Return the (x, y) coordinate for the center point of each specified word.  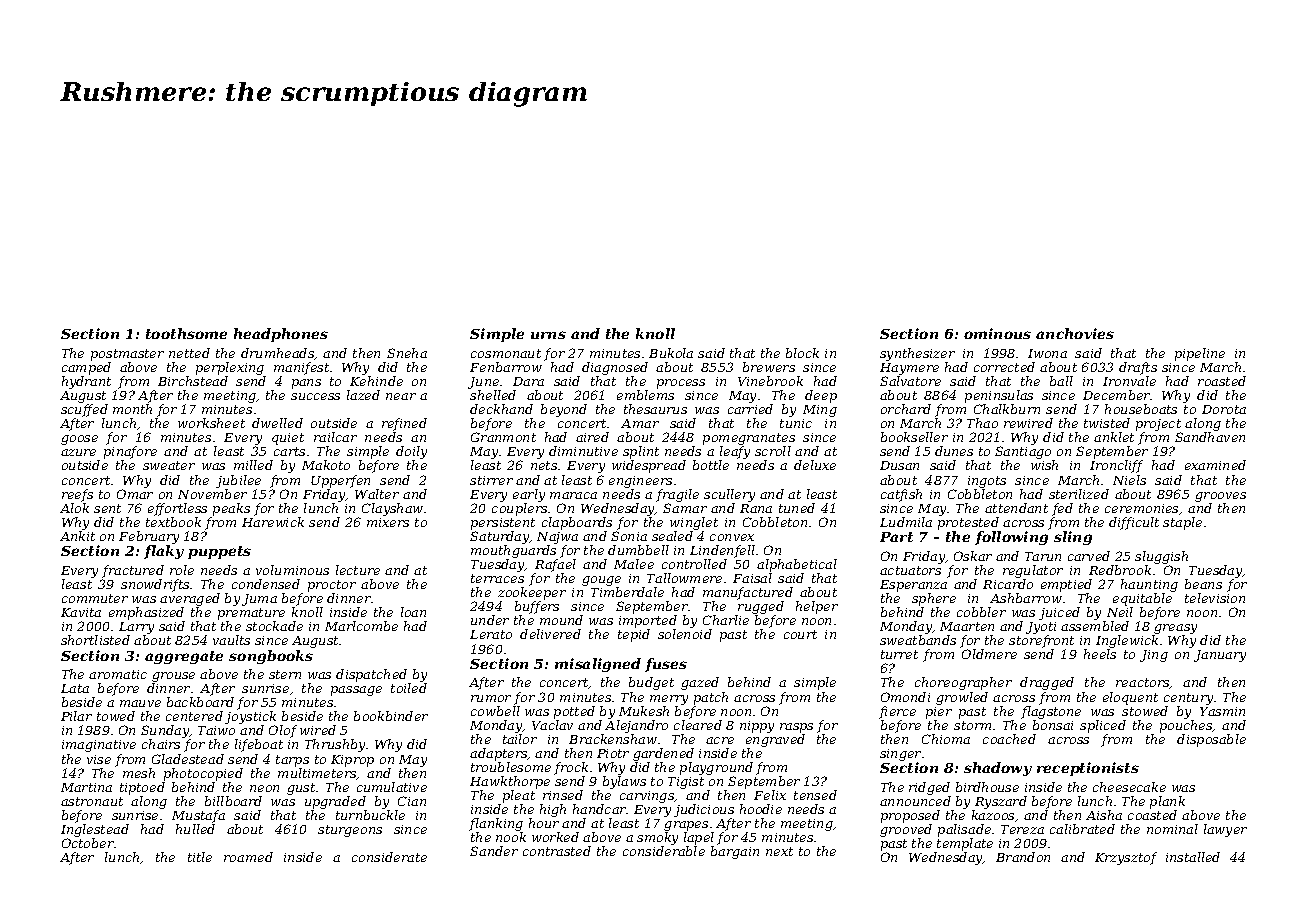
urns (548, 335)
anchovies (1075, 333)
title (200, 857)
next (779, 851)
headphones (281, 335)
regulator (1033, 571)
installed (1193, 857)
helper (817, 607)
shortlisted (95, 640)
